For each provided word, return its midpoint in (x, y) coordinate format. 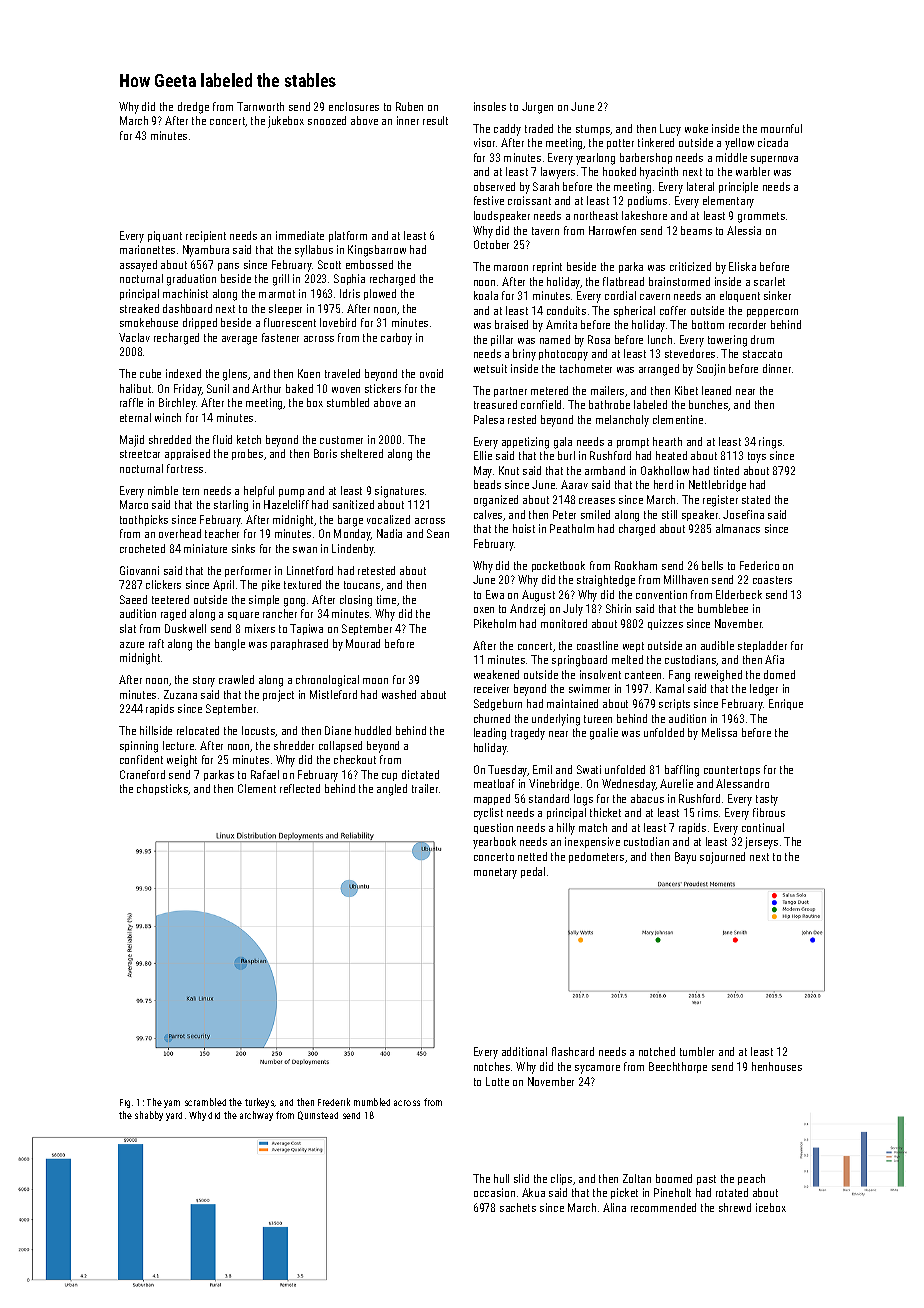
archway (256, 1116)
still (669, 514)
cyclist (488, 814)
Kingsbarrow (377, 251)
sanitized (353, 504)
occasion (494, 1192)
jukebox (286, 122)
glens (235, 375)
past (706, 1180)
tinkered (656, 142)
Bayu (685, 858)
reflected (300, 788)
